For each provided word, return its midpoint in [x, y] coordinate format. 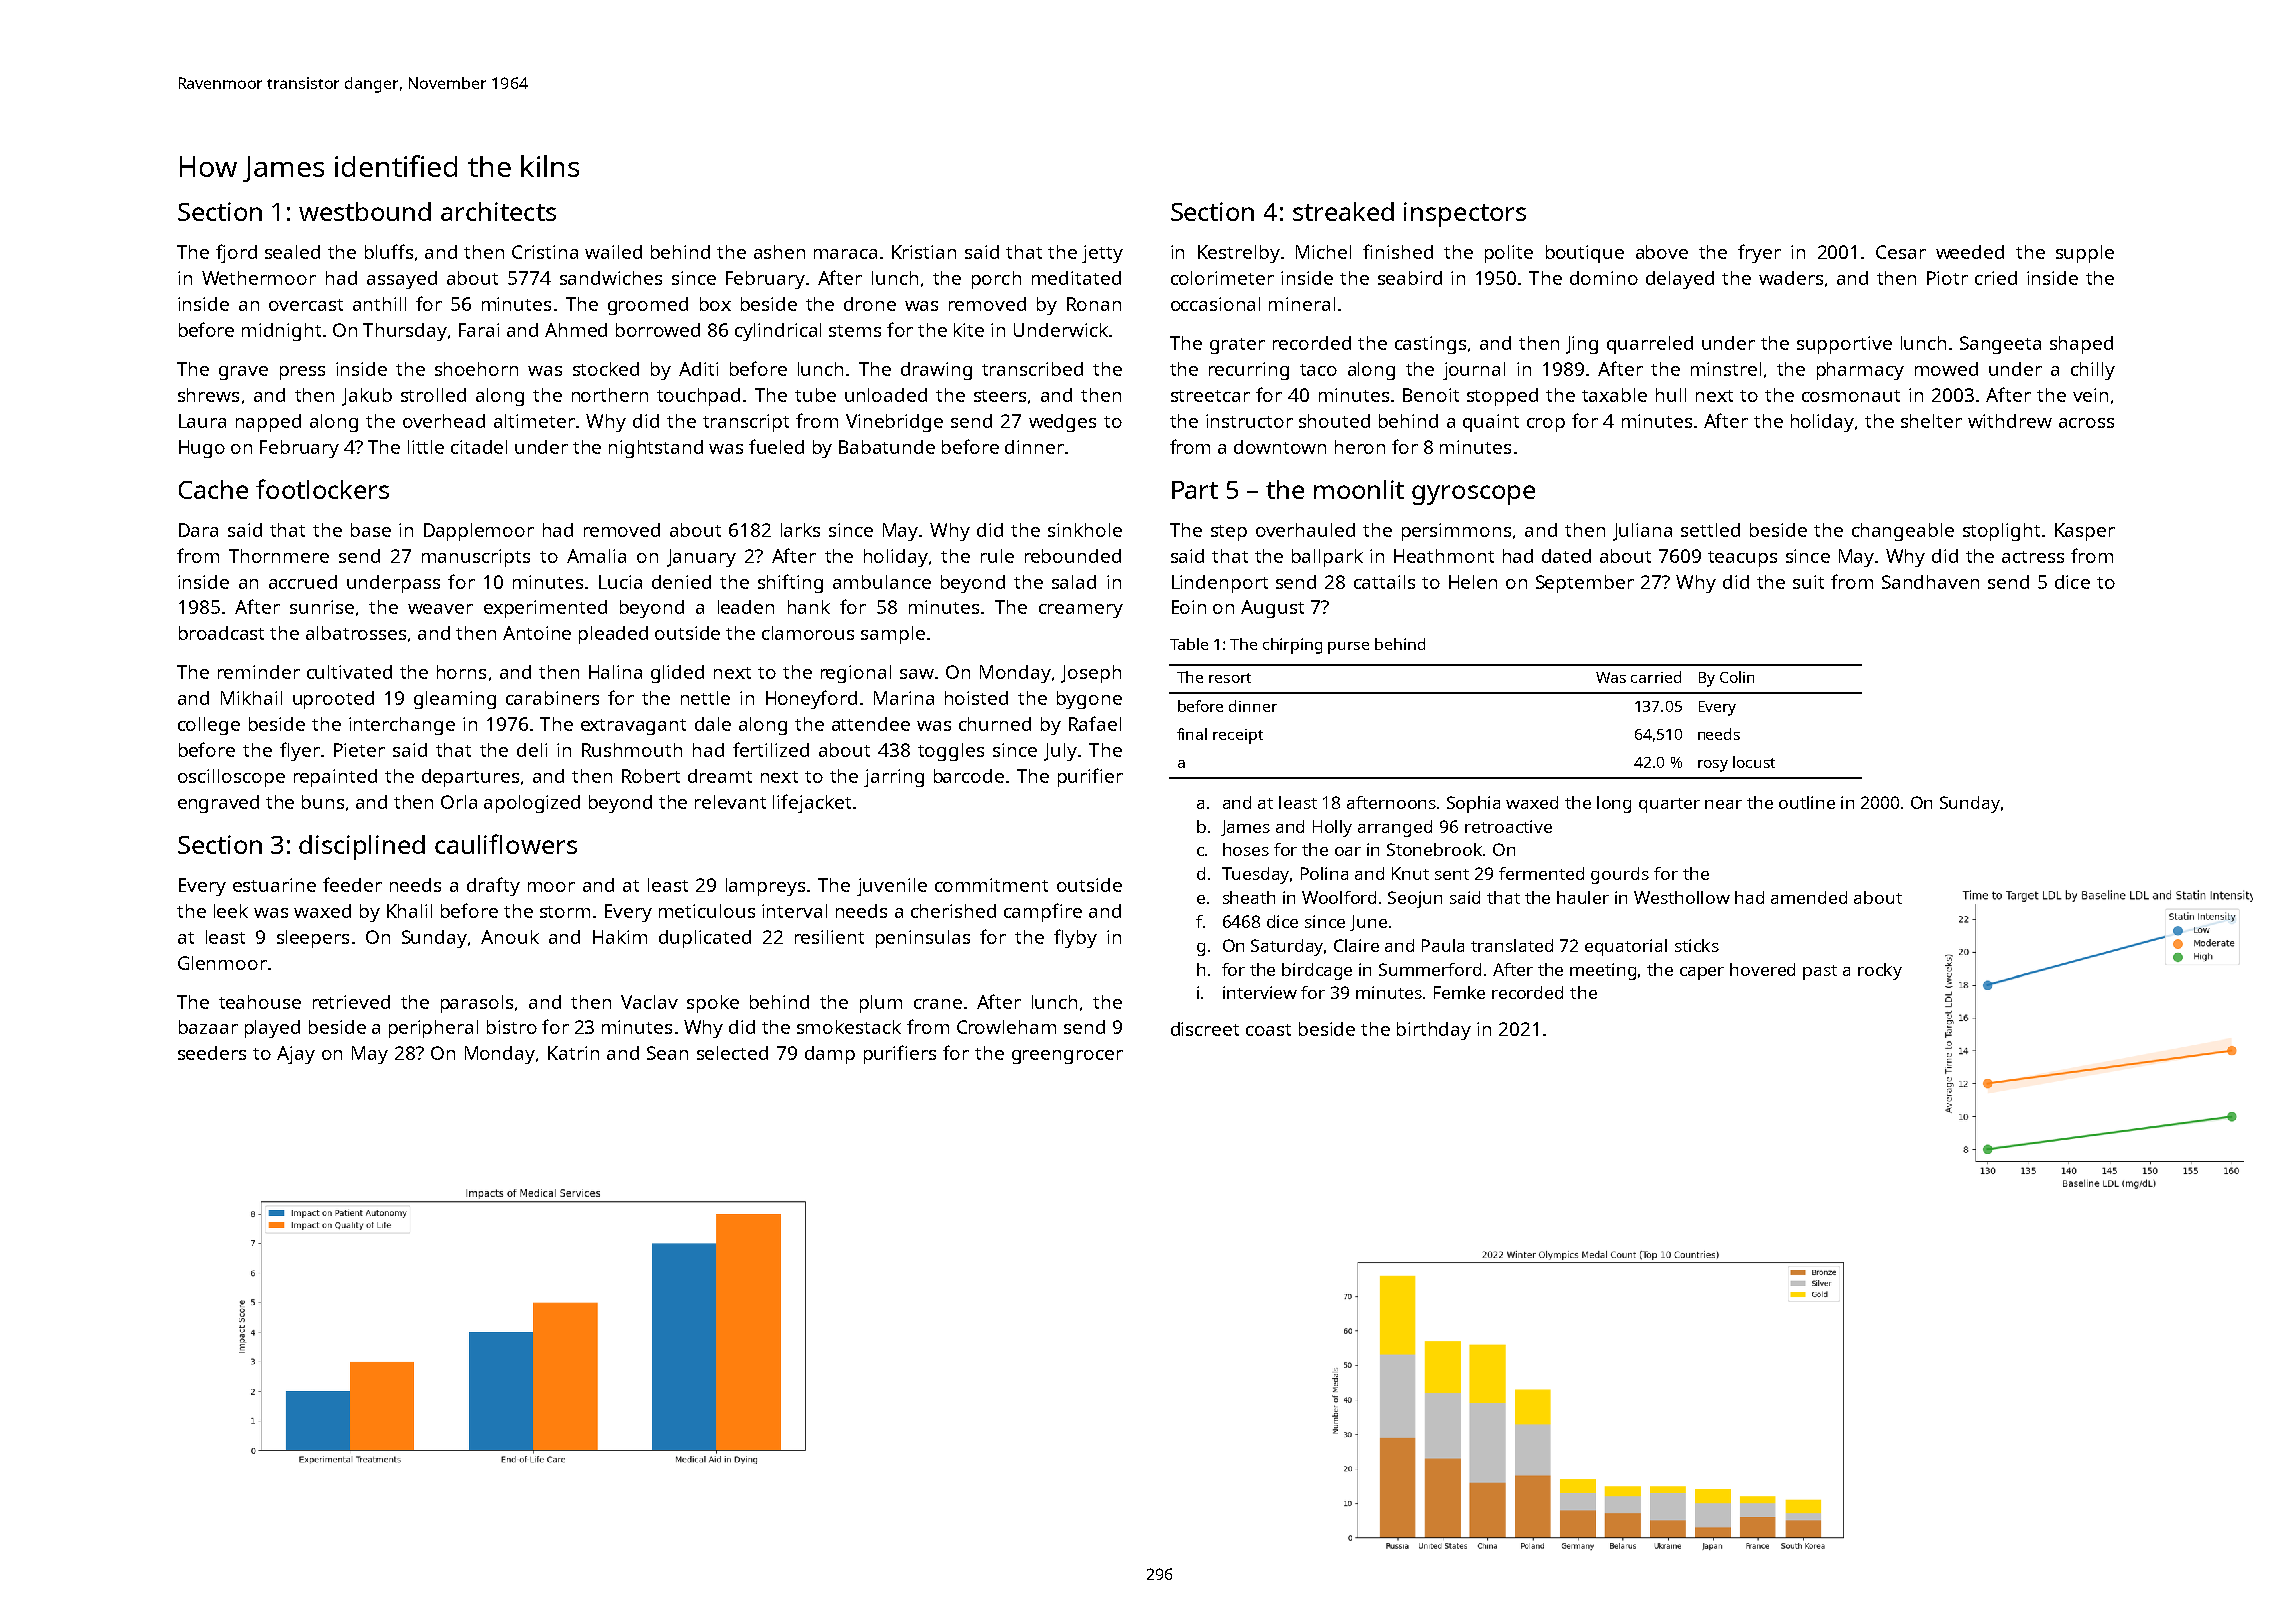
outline [1807, 802]
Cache [213, 489]
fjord [236, 253]
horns [461, 672]
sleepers [313, 939]
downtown [1280, 447]
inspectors [1465, 214]
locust [1754, 762]
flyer [300, 751]
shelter [1931, 421]
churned [995, 724]
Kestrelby [1239, 254]
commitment [991, 885]
